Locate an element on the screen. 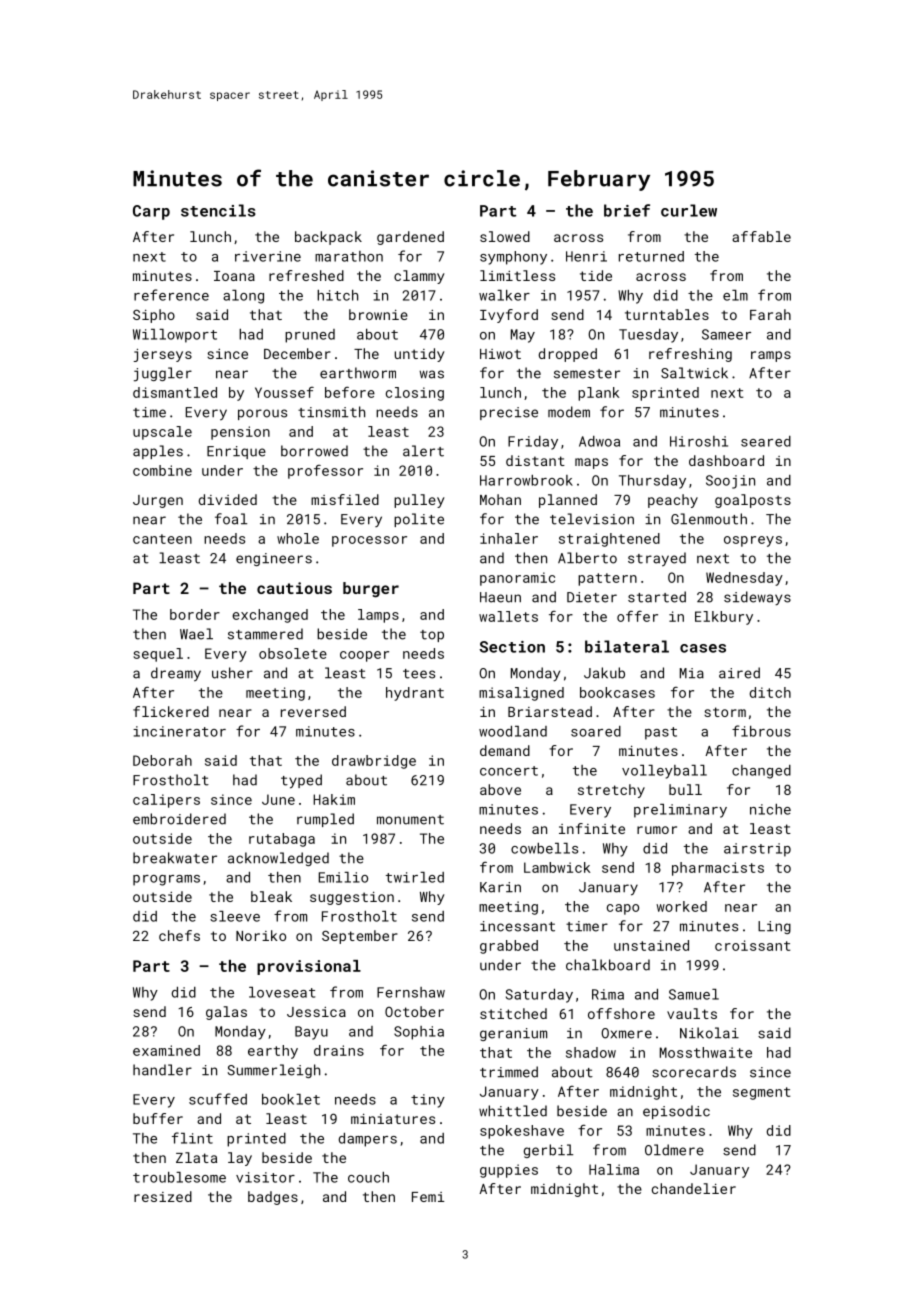 The width and height of the screenshot is (924, 1311). wallets is located at coordinates (508, 616).
